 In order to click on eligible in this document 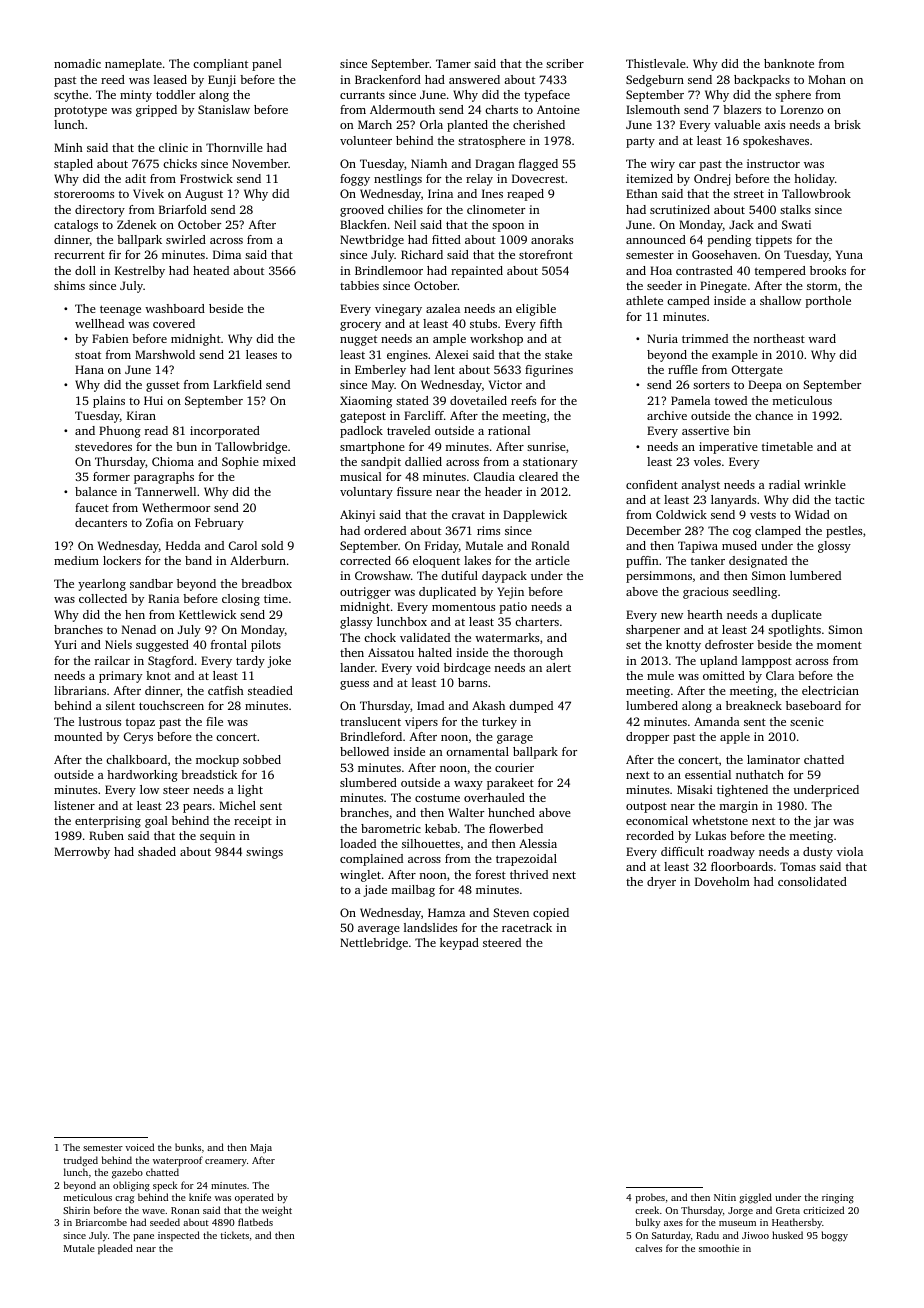, I will do `click(536, 310)`.
